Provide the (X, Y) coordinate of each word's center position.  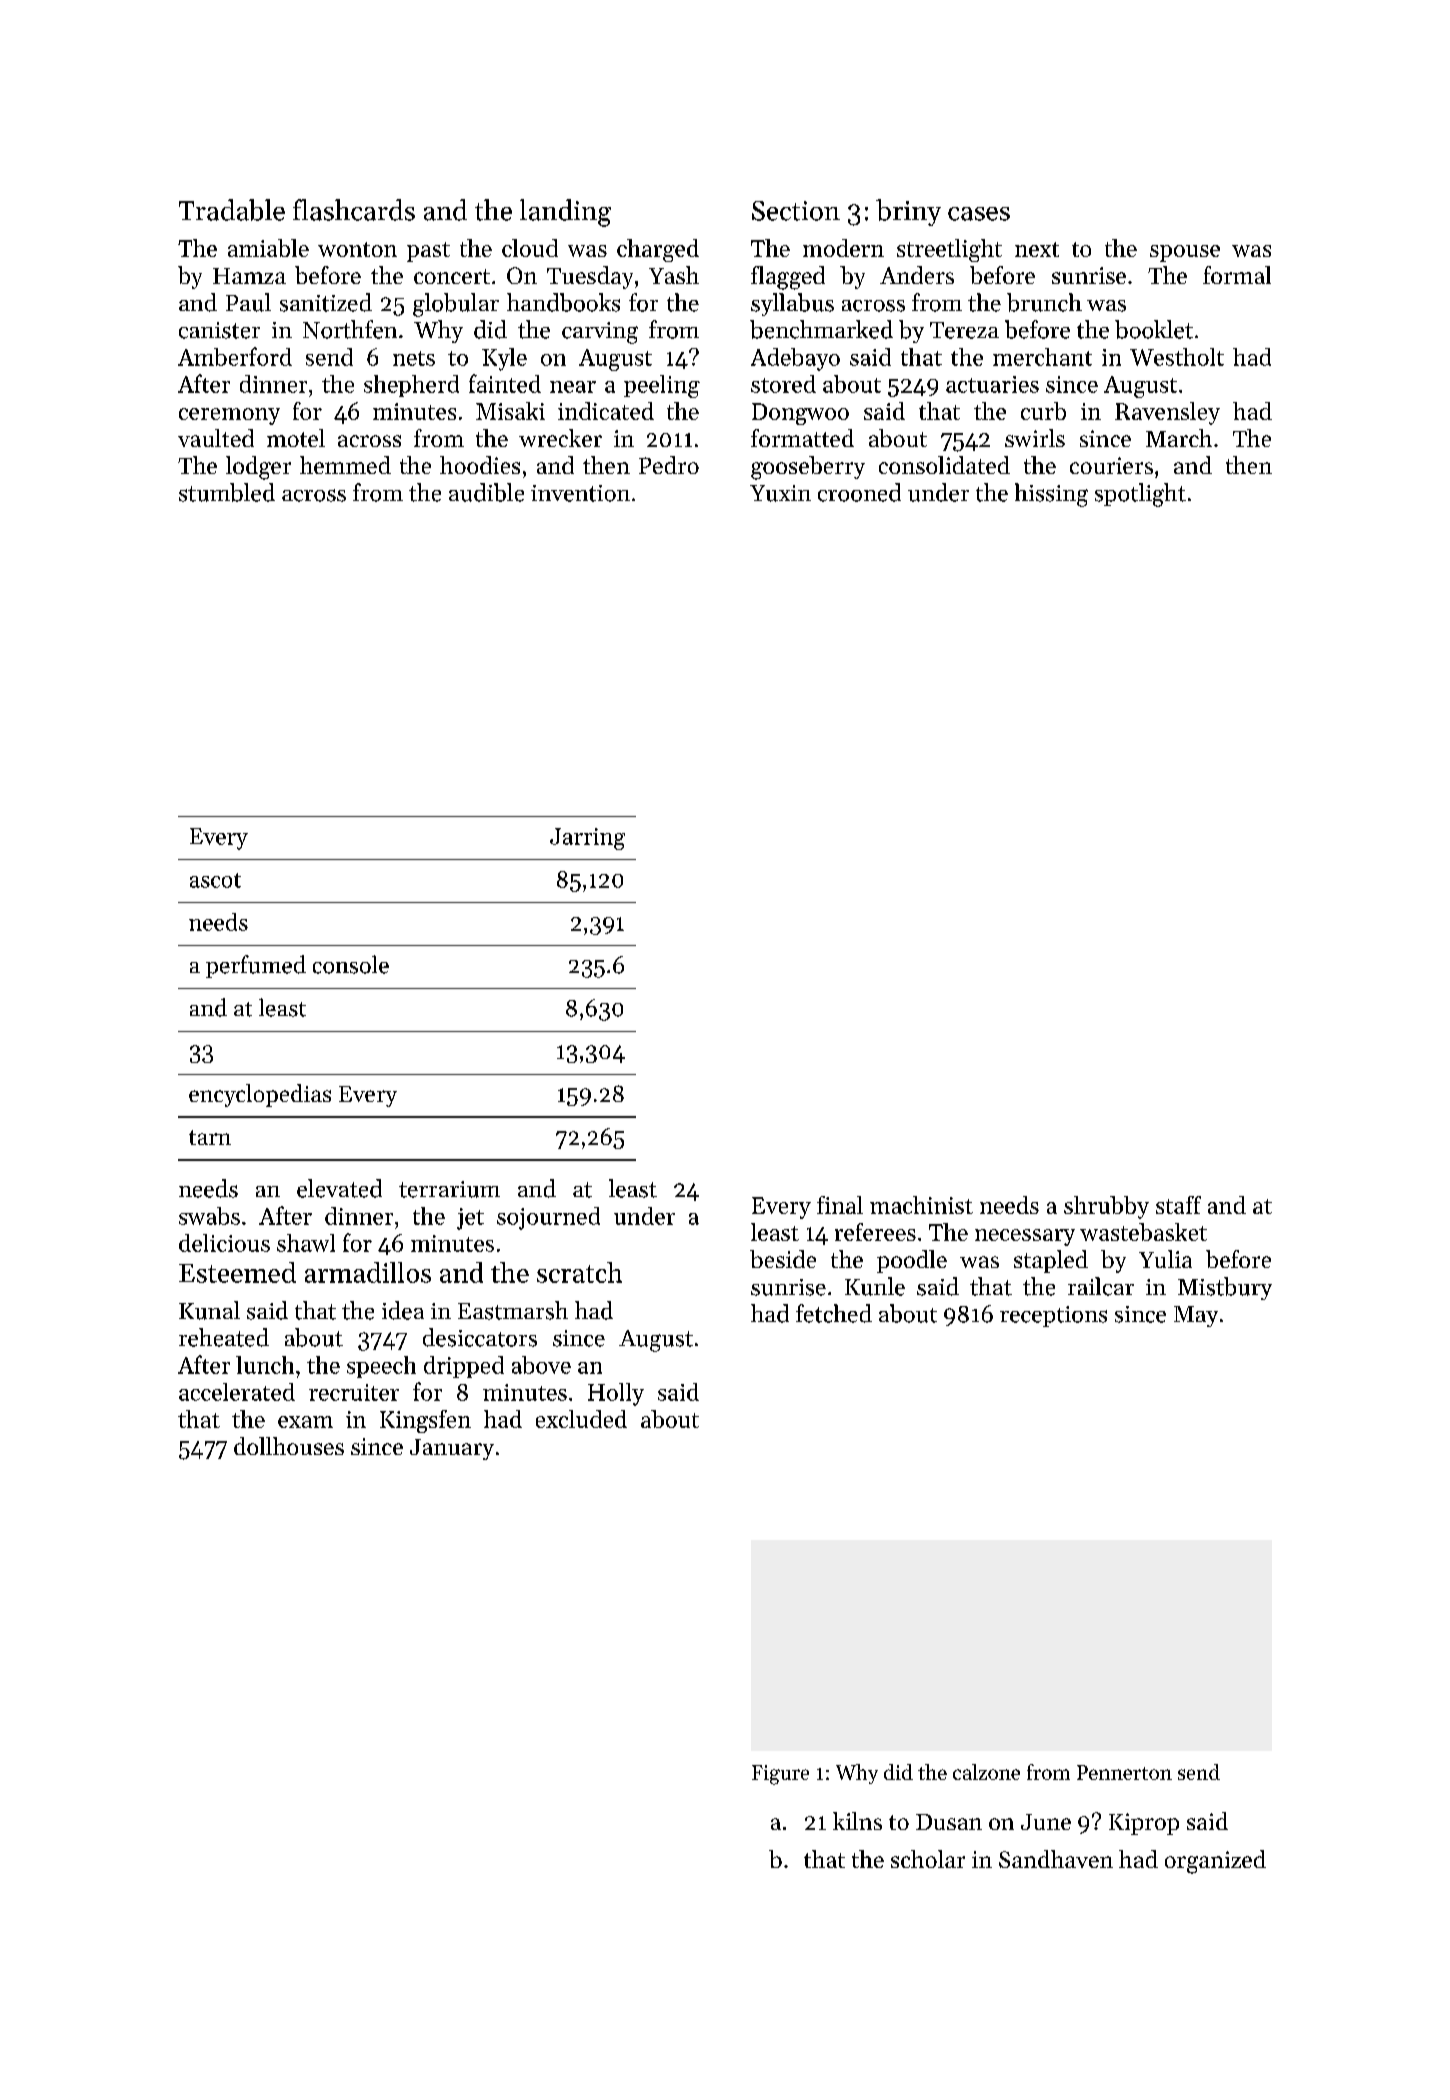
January (452, 1449)
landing (565, 213)
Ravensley (1167, 413)
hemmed (345, 465)
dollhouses (289, 1446)
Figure (780, 1775)
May (1196, 1316)
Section (796, 211)
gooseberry (808, 468)
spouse (1185, 253)
